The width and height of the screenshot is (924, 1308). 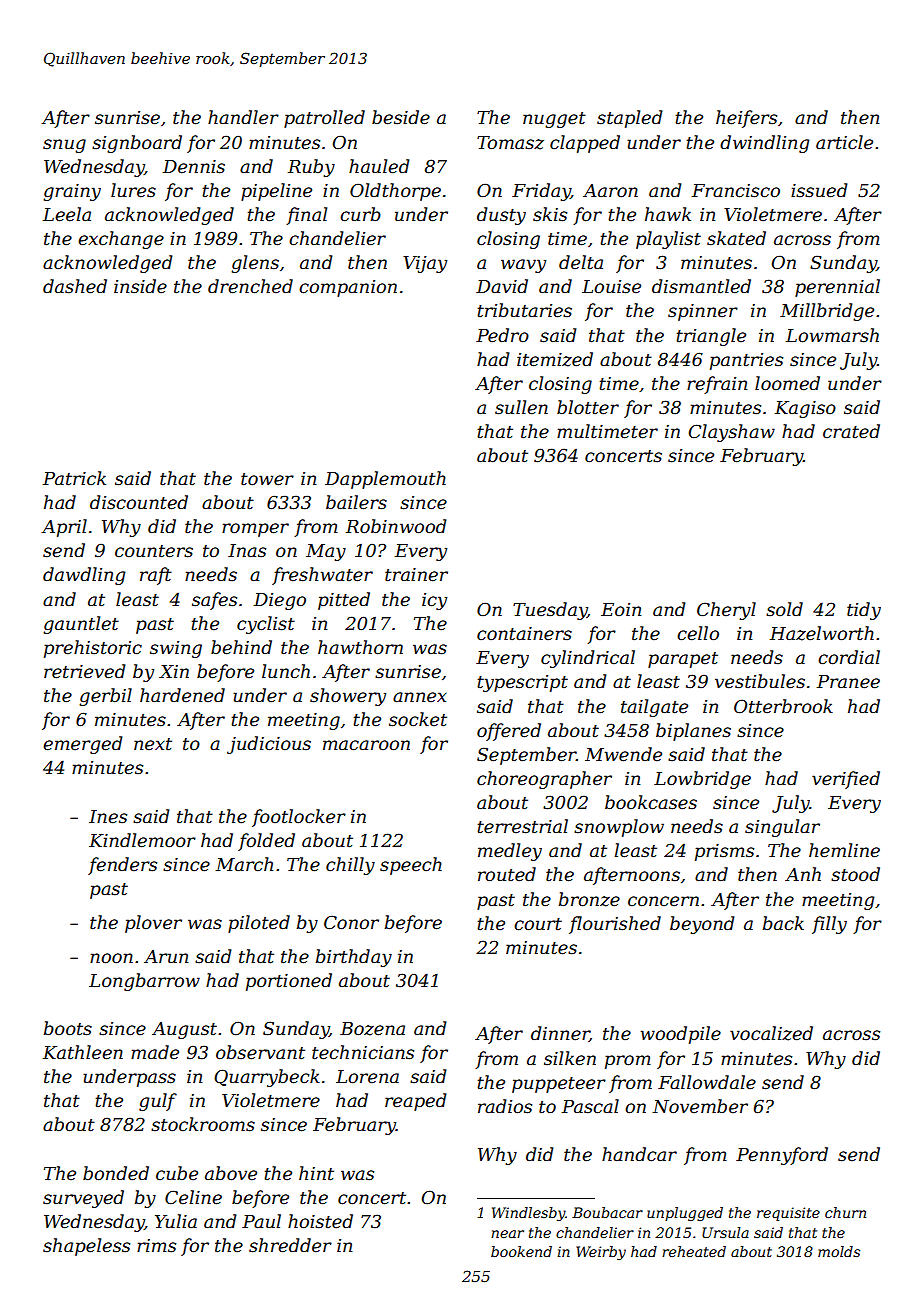 I want to click on filly, so click(x=829, y=925).
